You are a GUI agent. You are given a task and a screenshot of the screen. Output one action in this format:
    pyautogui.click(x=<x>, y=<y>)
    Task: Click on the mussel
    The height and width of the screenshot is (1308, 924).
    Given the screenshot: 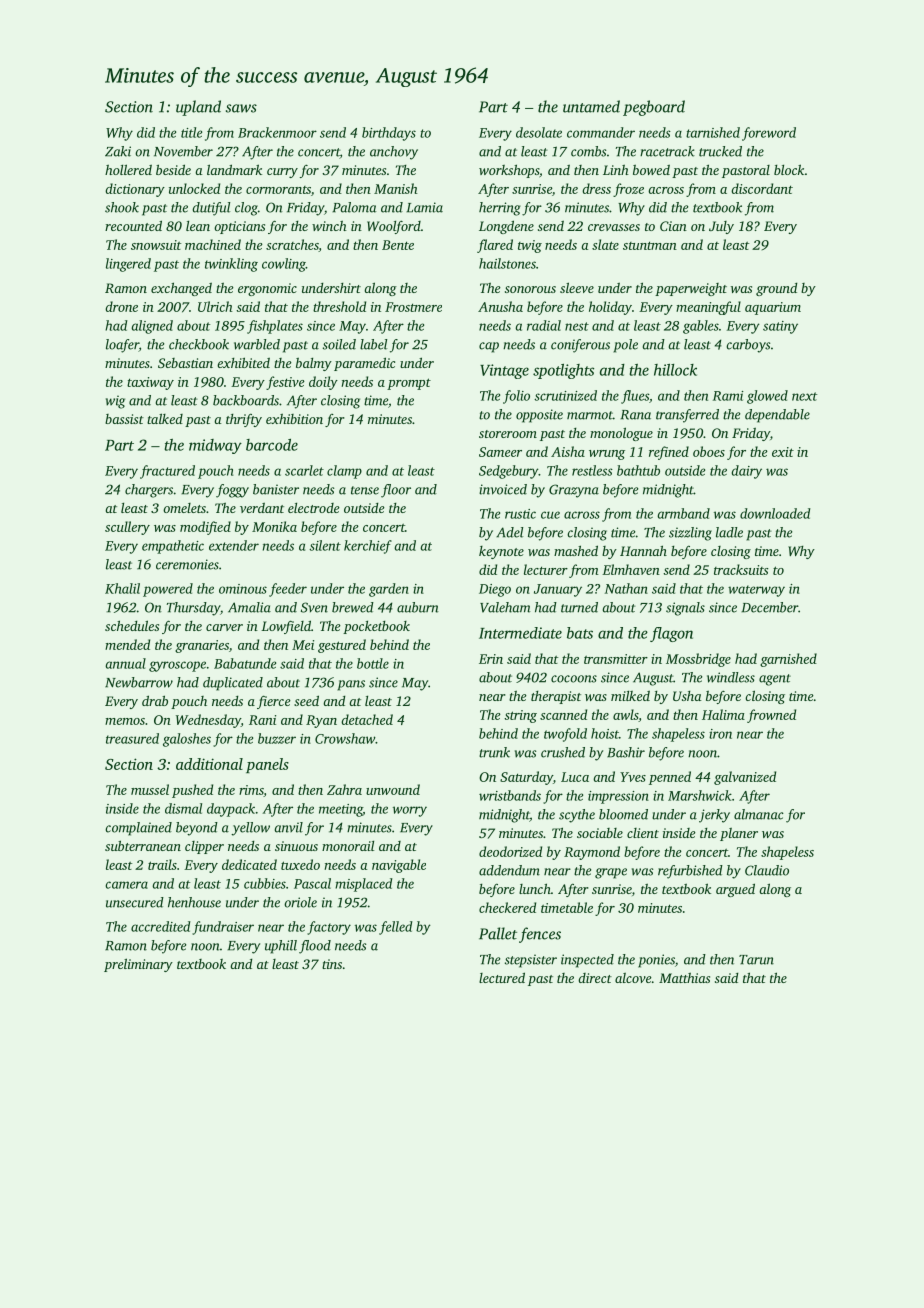 What is the action you would take?
    pyautogui.click(x=150, y=789)
